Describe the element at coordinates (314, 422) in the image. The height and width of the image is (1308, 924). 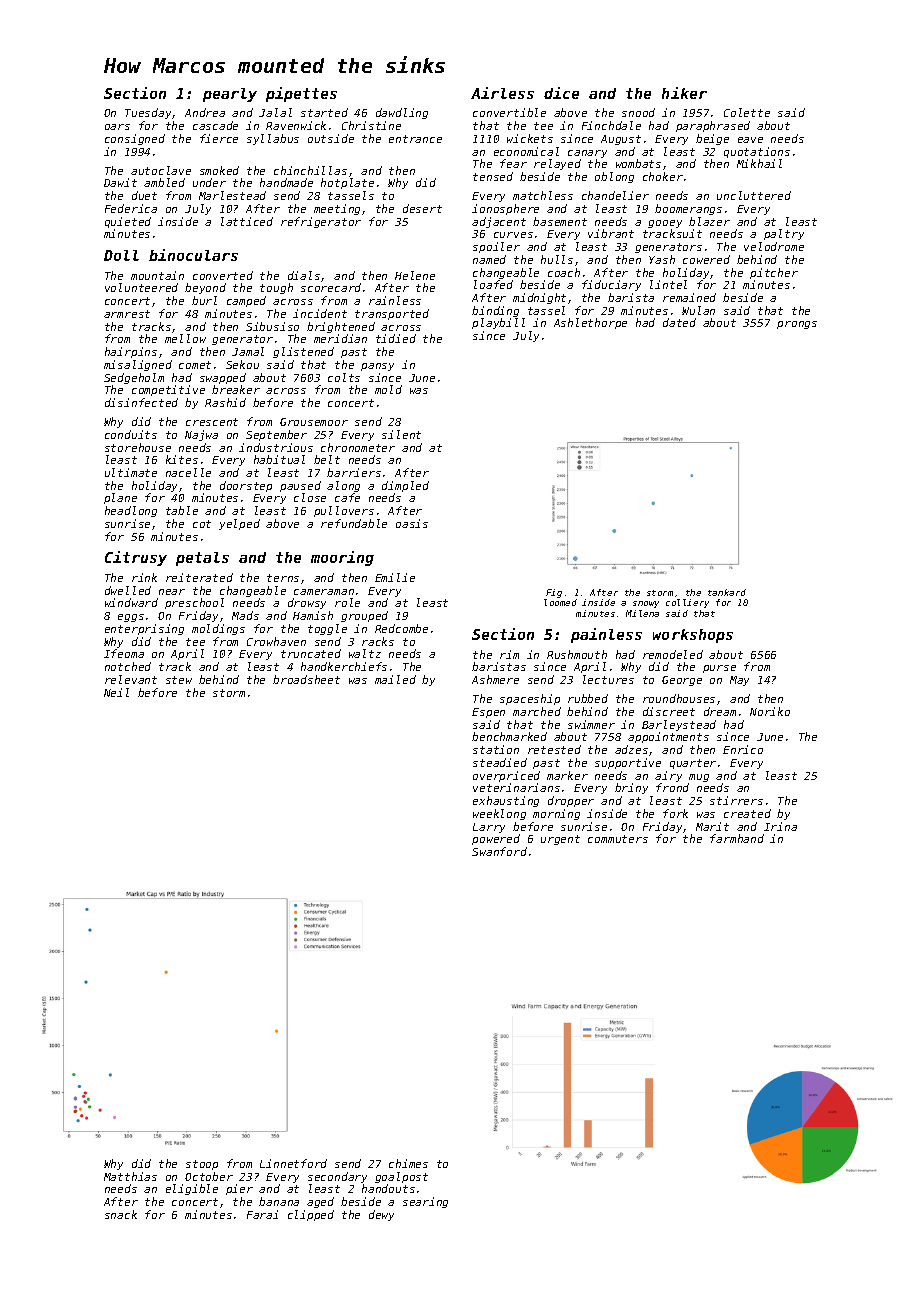
I see `Grousemoor` at that location.
